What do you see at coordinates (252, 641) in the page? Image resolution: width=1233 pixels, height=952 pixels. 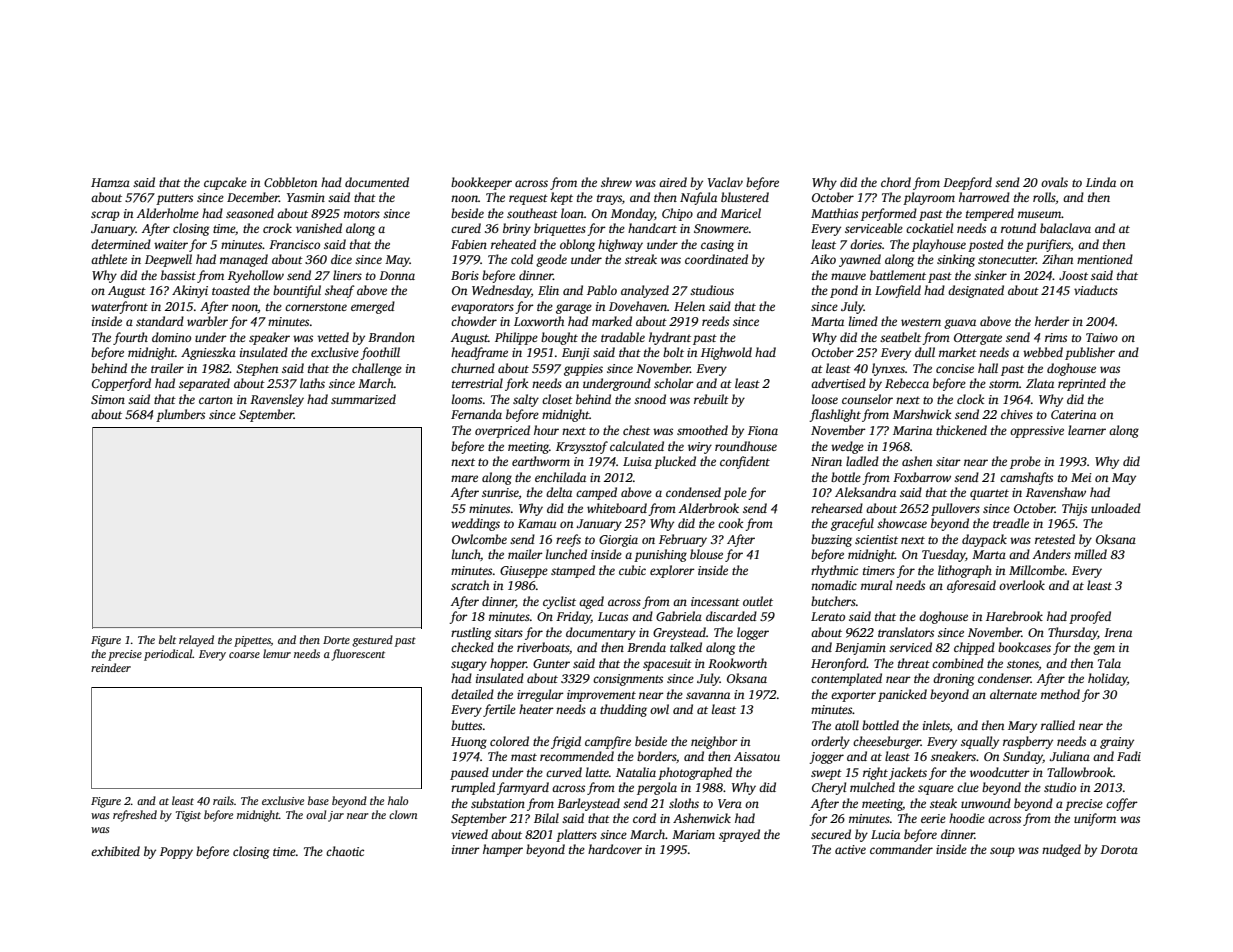 I see `pipettes` at bounding box center [252, 641].
